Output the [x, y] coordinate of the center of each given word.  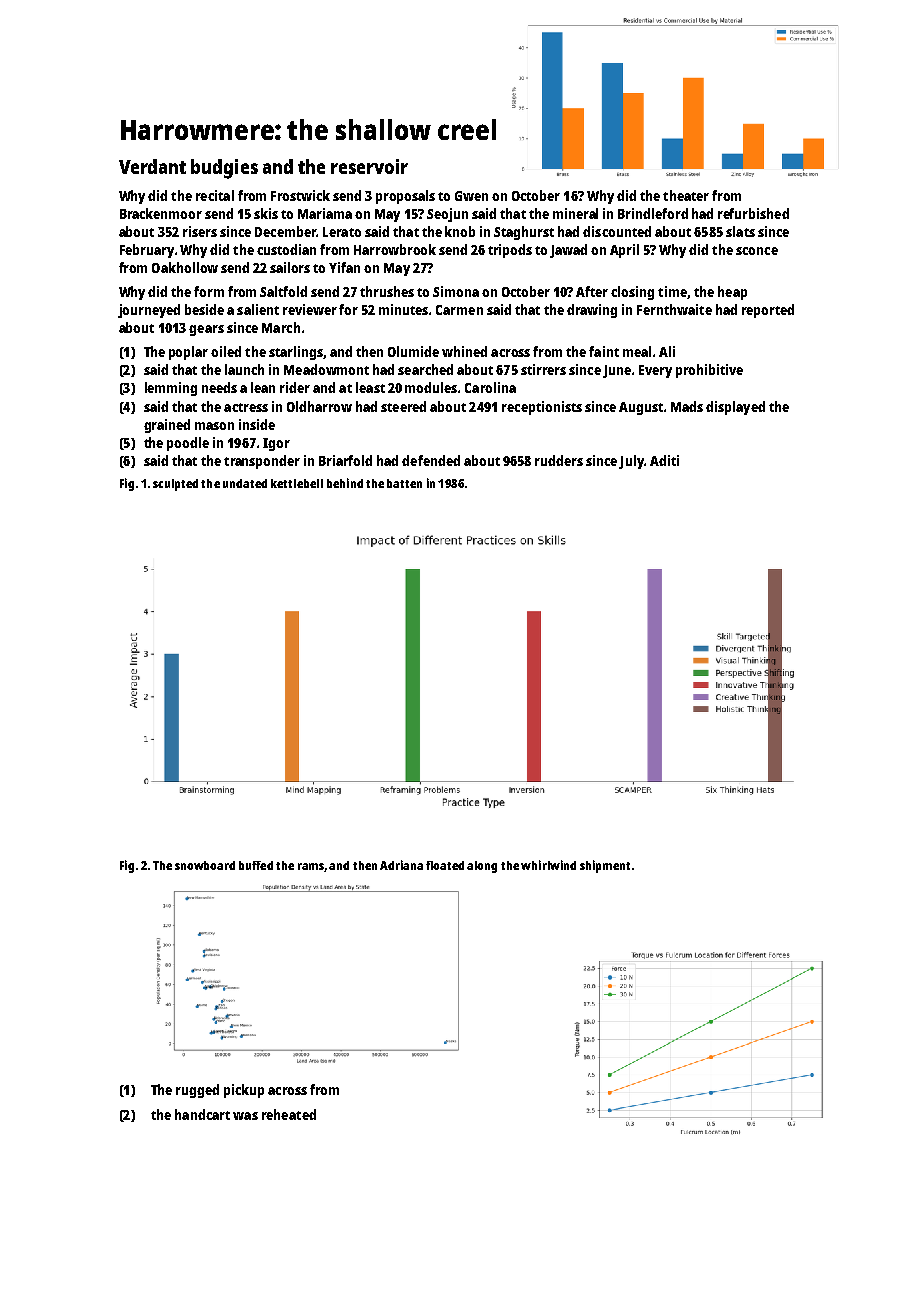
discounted [617, 231]
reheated [289, 1114]
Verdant [152, 166]
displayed [735, 408]
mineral [575, 213]
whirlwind [548, 865]
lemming [171, 389]
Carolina [490, 387]
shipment [605, 866]
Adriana [401, 865]
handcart [202, 1114]
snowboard [205, 865]
